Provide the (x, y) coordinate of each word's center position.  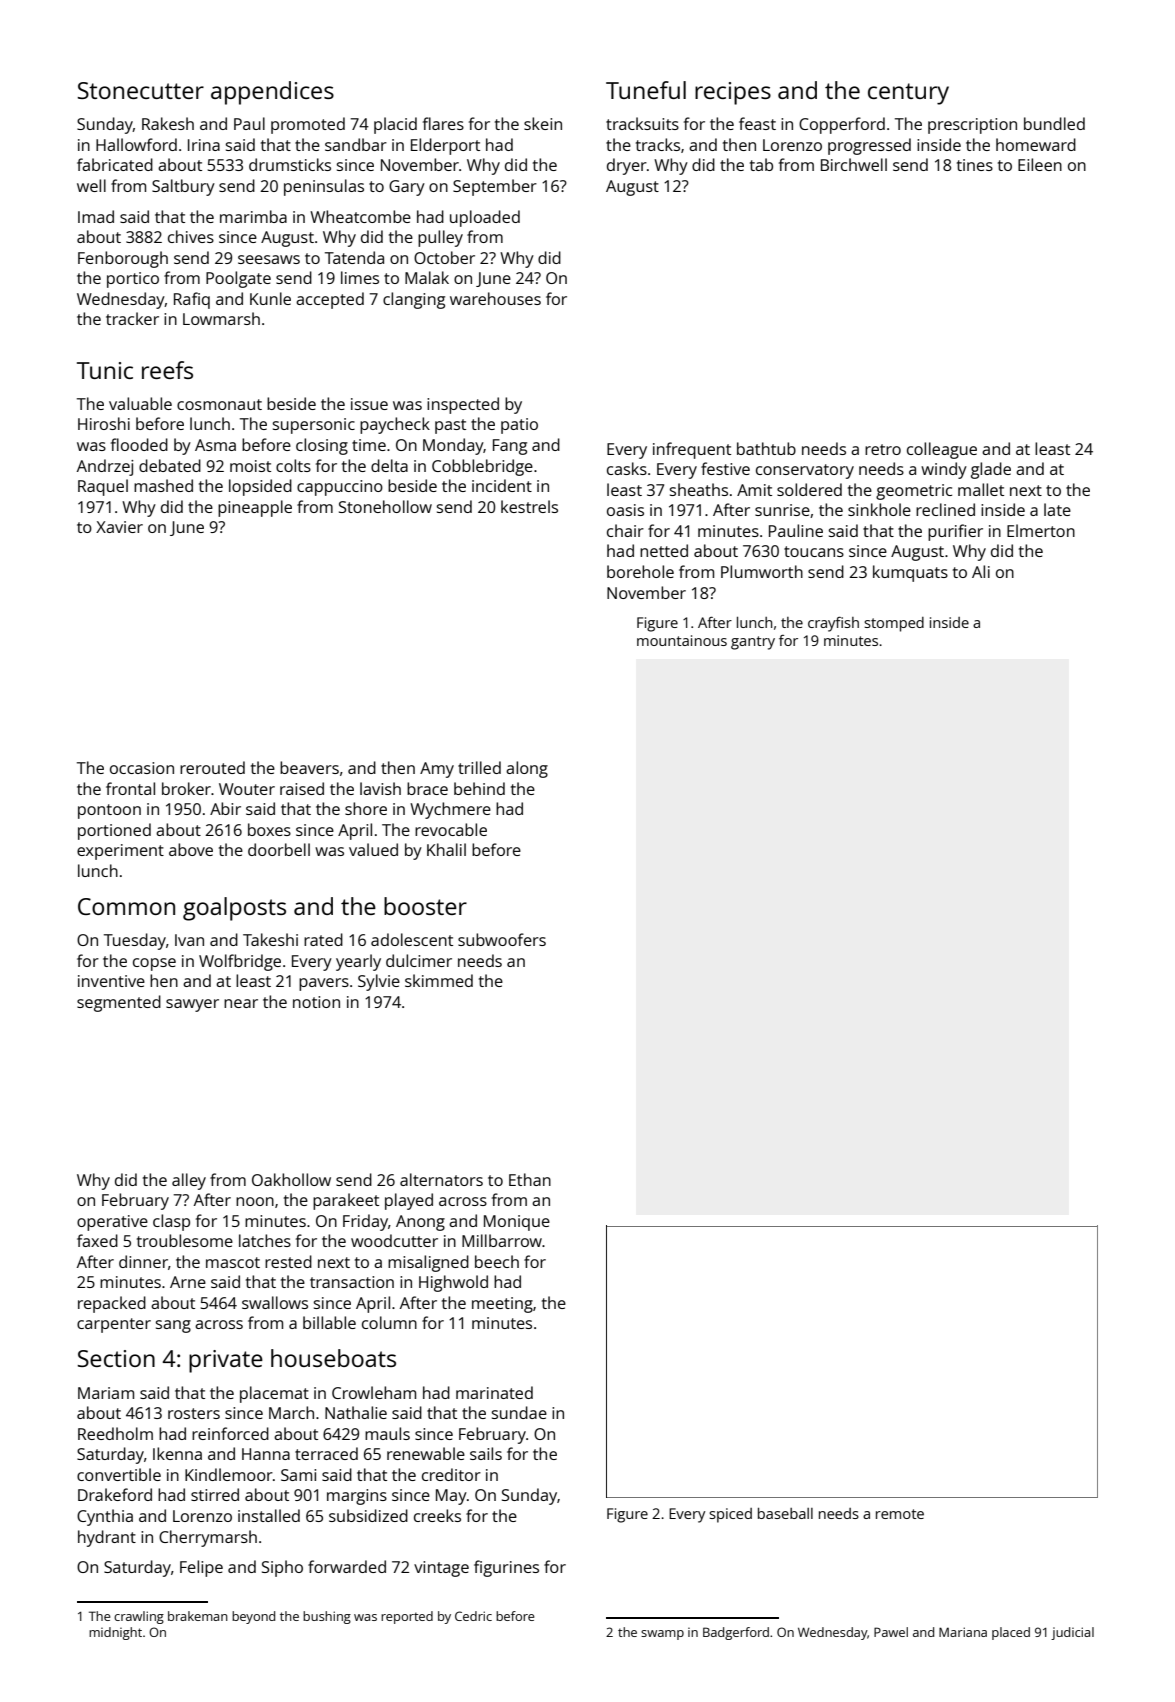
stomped (894, 624)
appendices (272, 93)
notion (316, 1002)
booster (425, 906)
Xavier (119, 527)
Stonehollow (385, 506)
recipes (733, 93)
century (908, 94)
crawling (139, 1617)
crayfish (833, 624)
